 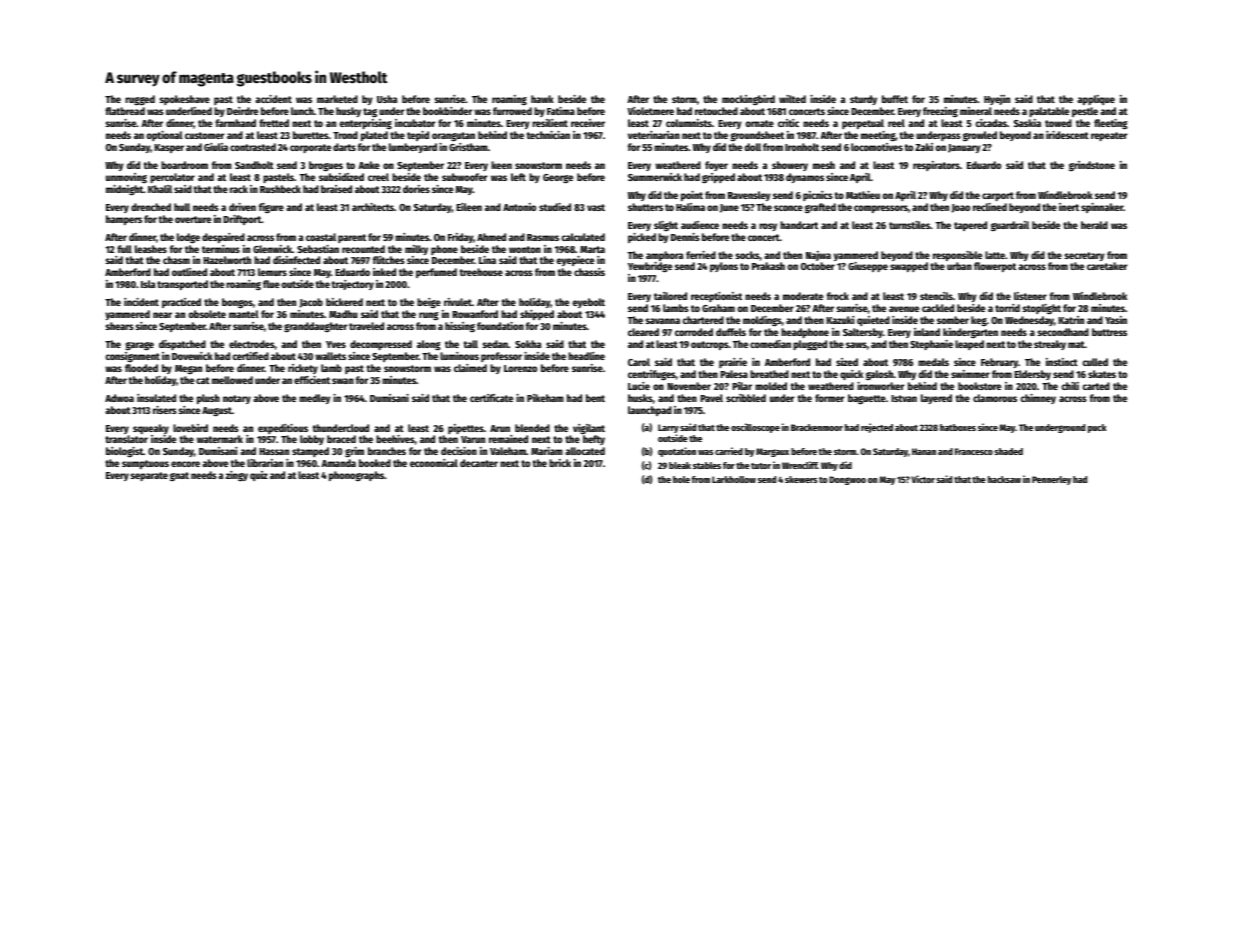 What do you see at coordinates (792, 99) in the screenshot?
I see `wilted` at bounding box center [792, 99].
